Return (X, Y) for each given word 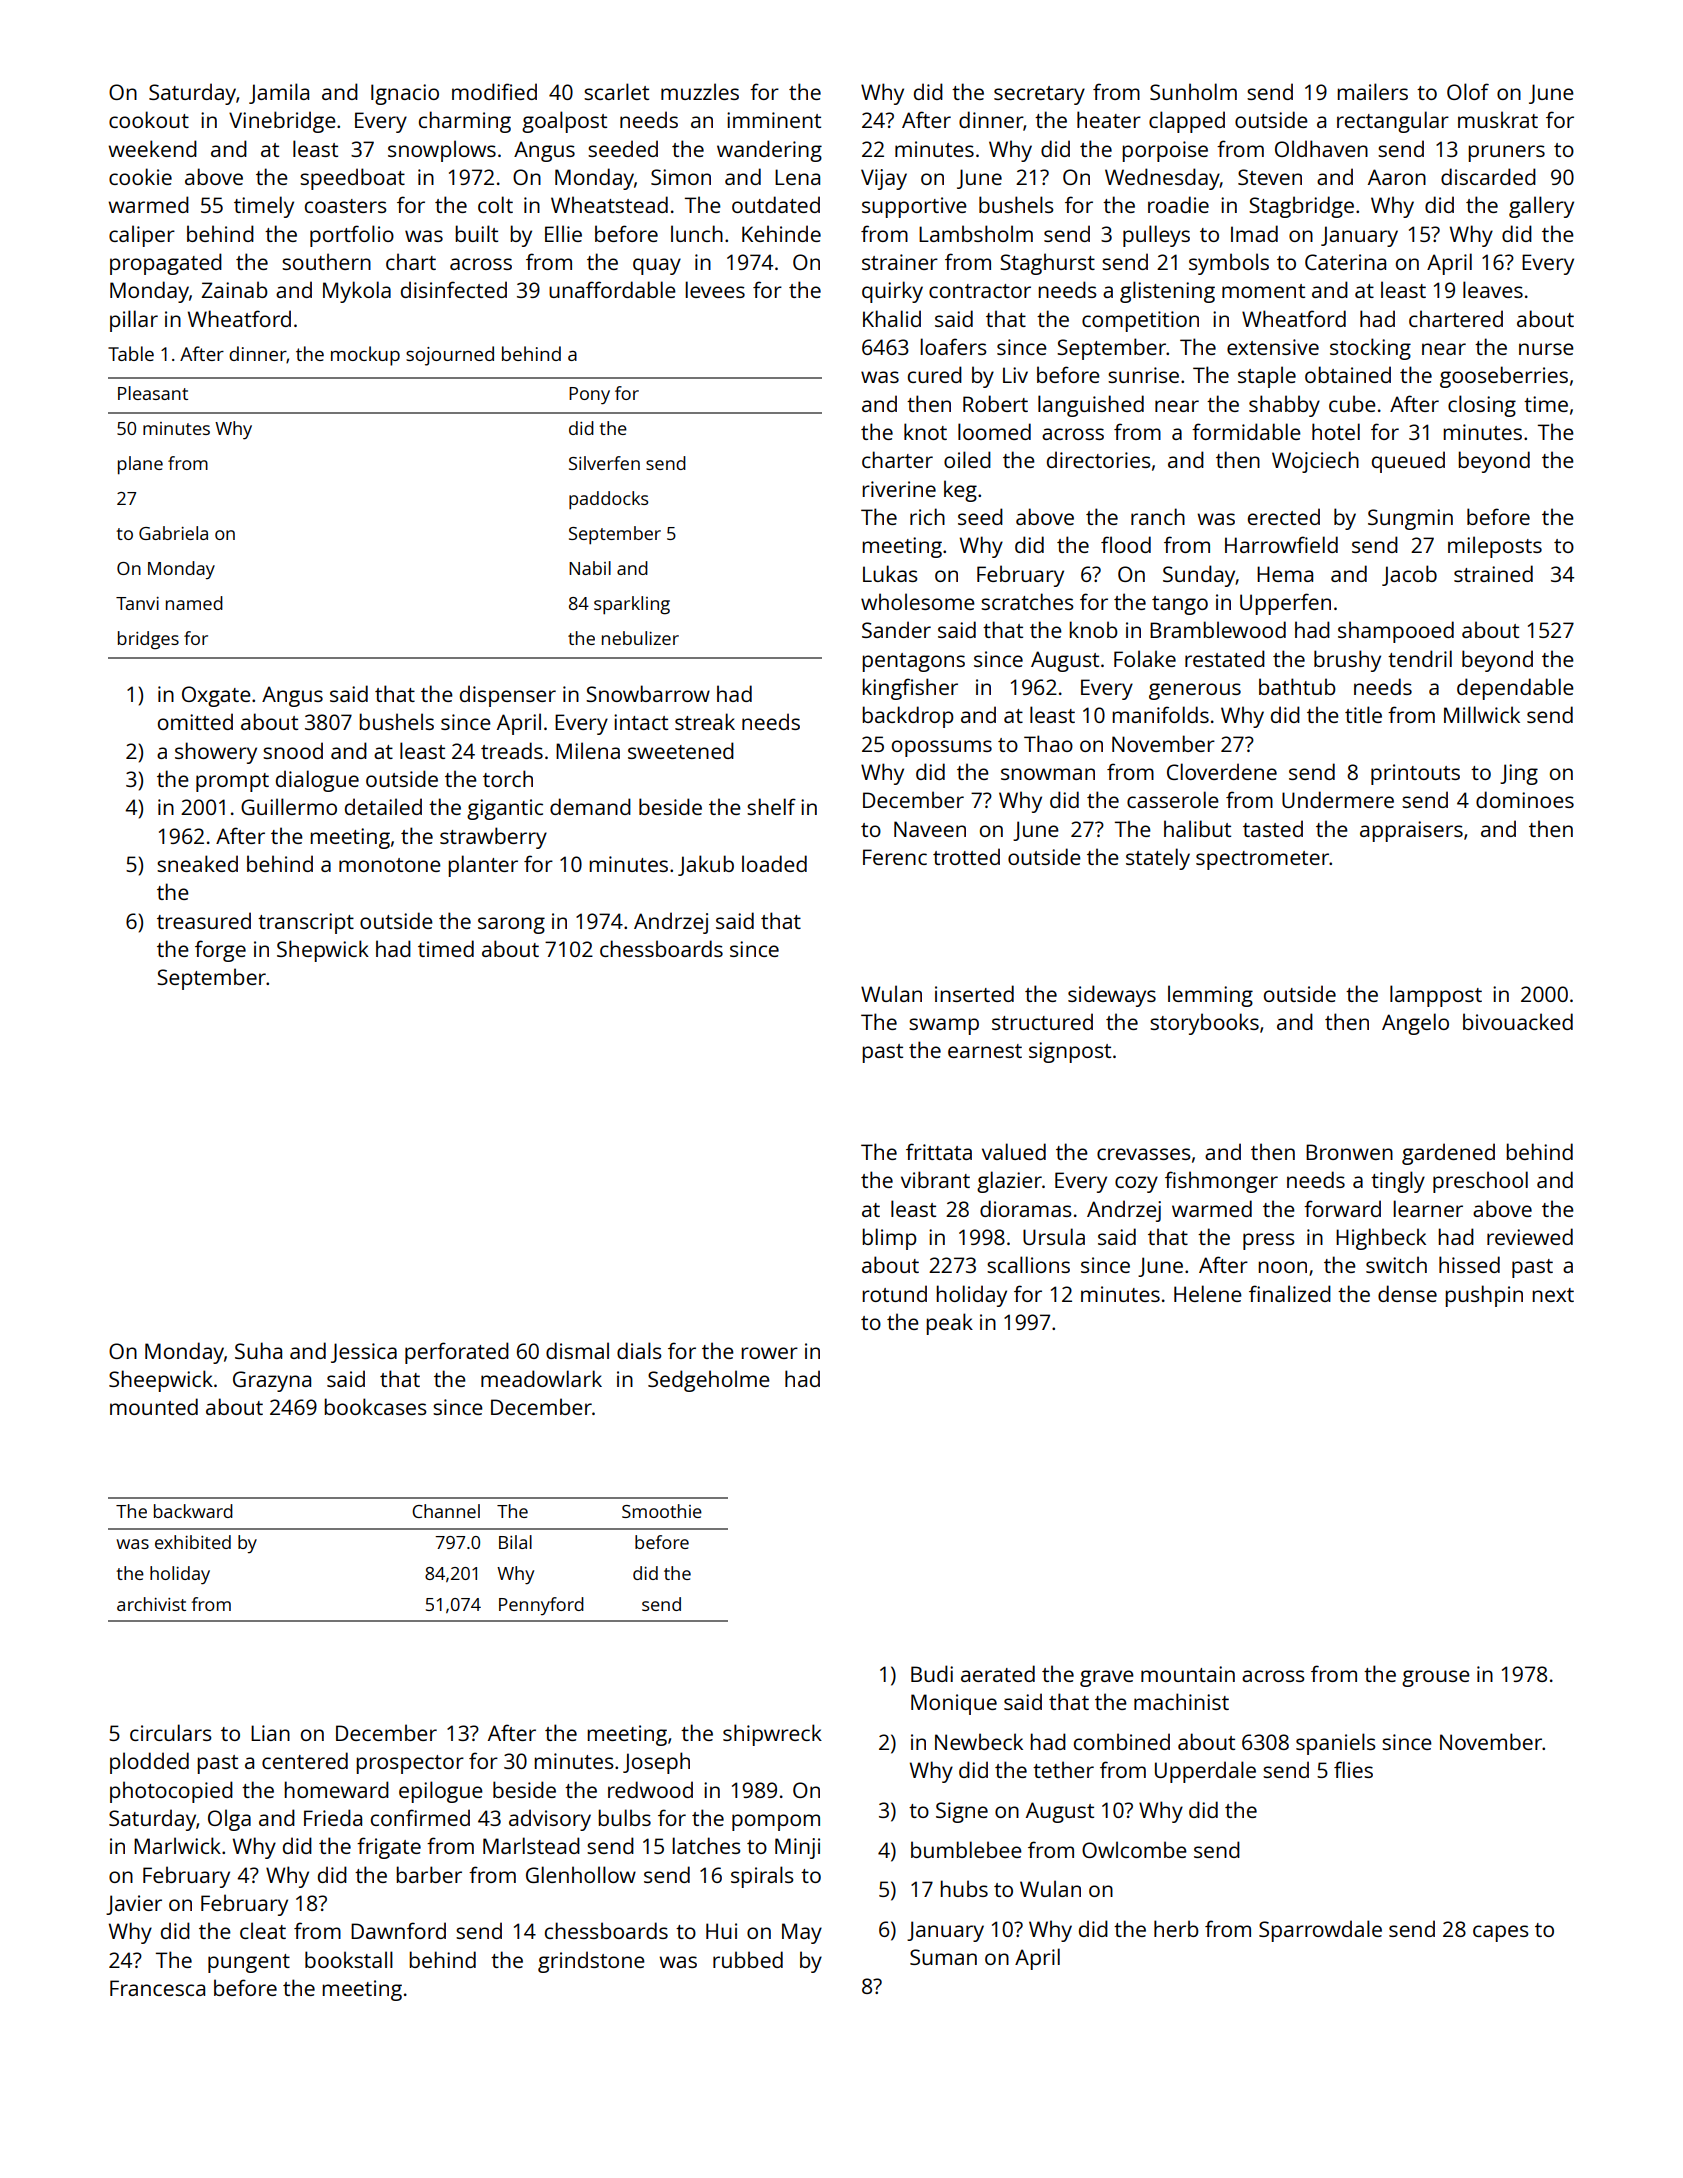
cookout (149, 119)
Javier (134, 1905)
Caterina (1345, 262)
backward (193, 1511)
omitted (195, 721)
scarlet (616, 91)
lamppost (1436, 996)
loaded (774, 863)
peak (949, 1324)
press (1269, 1241)
